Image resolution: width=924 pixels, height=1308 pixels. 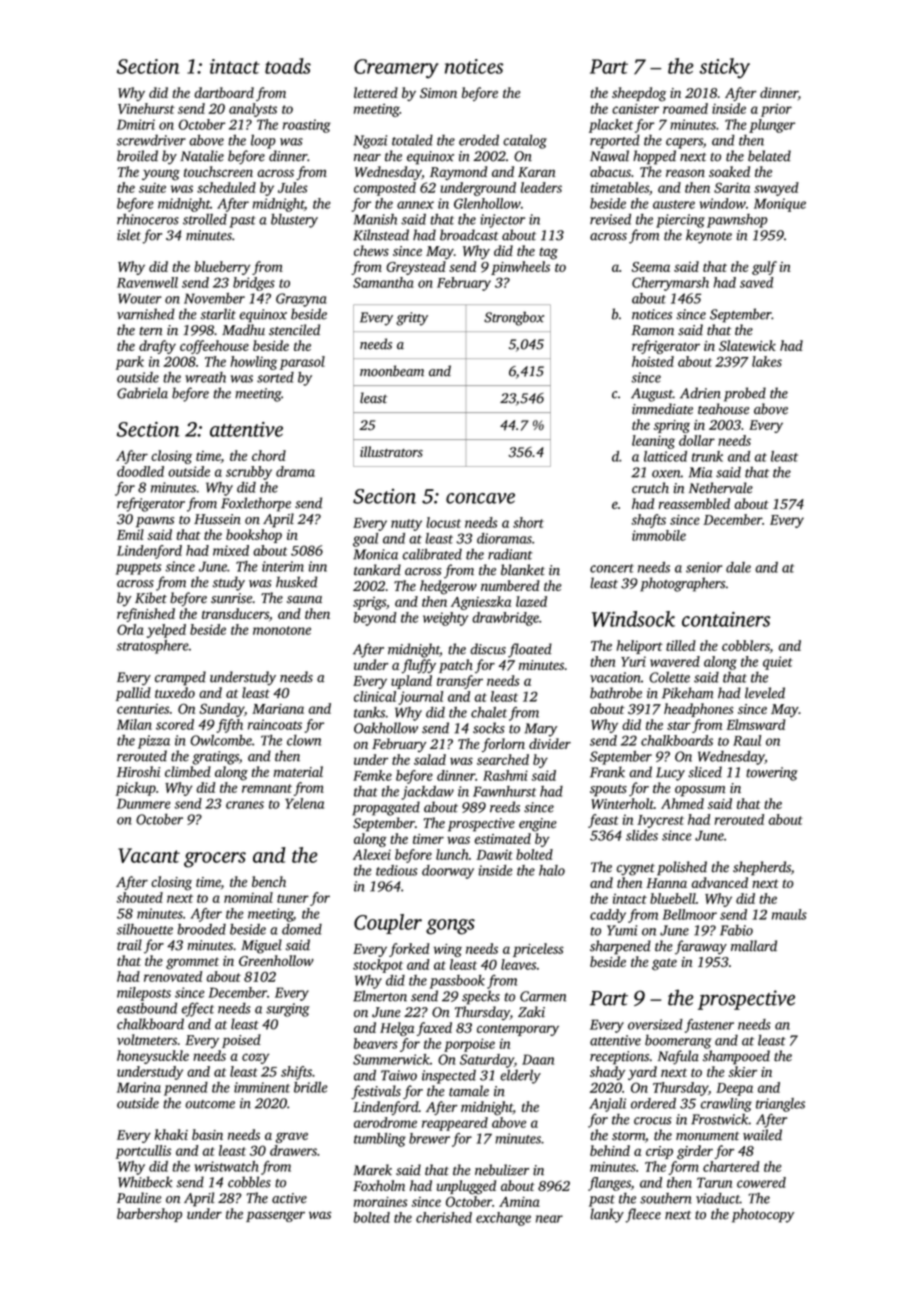 I want to click on Raymond, so click(x=458, y=173).
